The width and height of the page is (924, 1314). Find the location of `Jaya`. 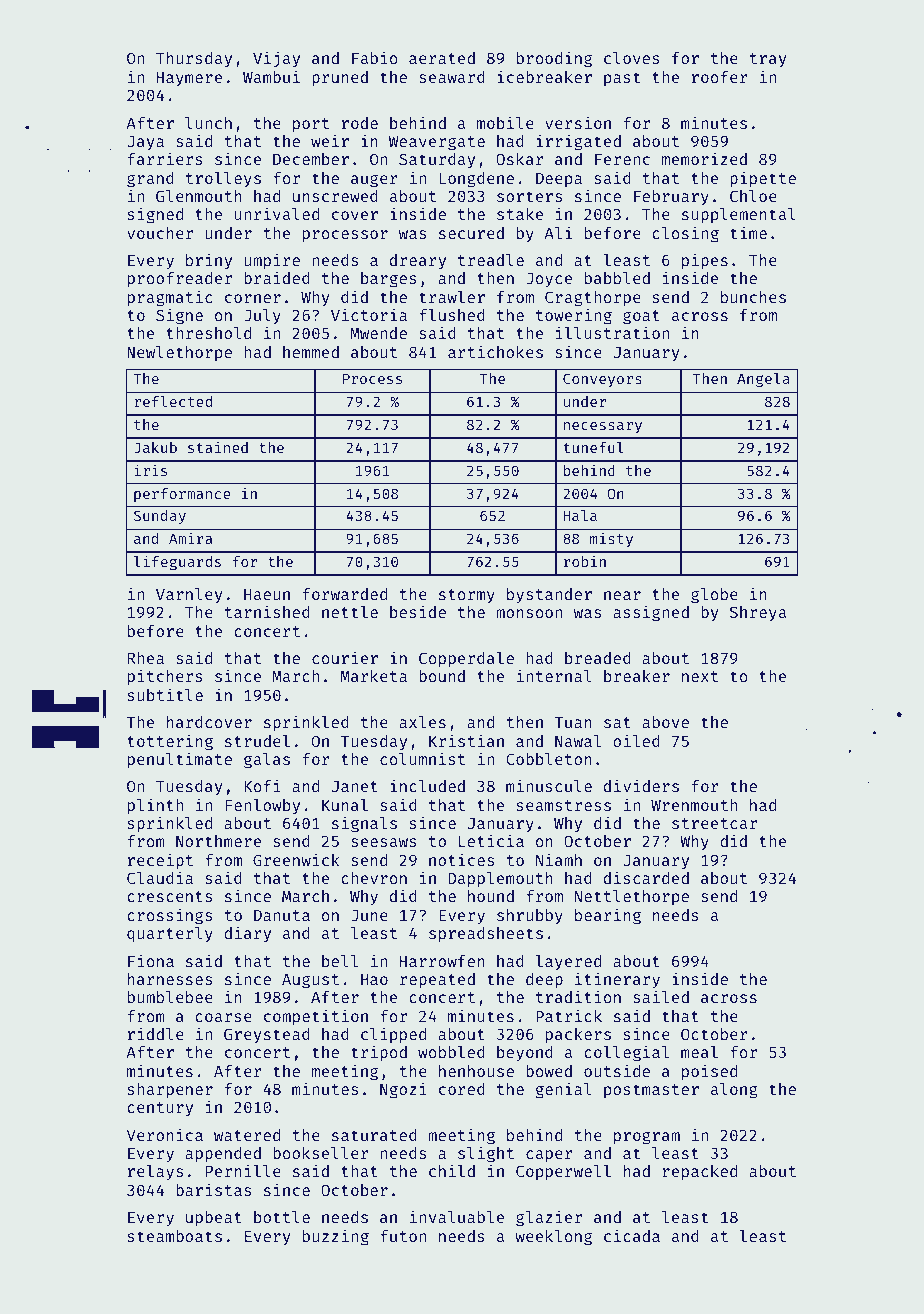

Jaya is located at coordinates (146, 143).
